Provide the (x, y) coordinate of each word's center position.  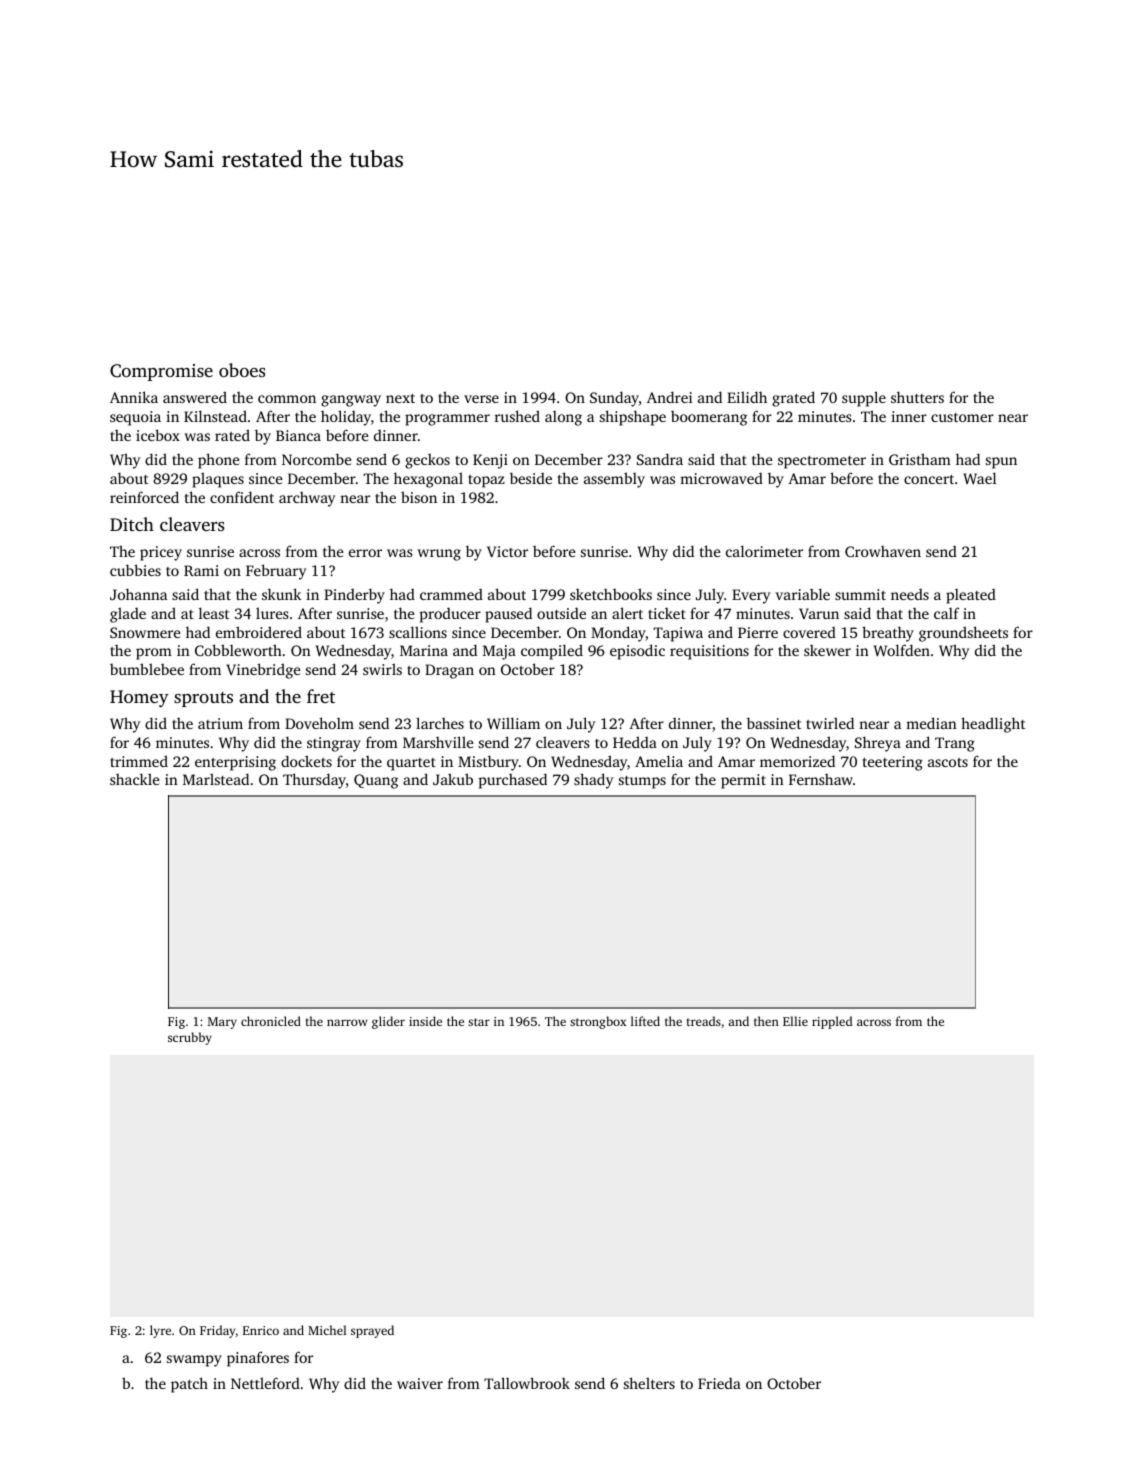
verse (481, 399)
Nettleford (265, 1383)
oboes (242, 370)
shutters (917, 397)
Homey (139, 698)
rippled (832, 1022)
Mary (222, 1023)
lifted (645, 1021)
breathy (888, 634)
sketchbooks (611, 594)
